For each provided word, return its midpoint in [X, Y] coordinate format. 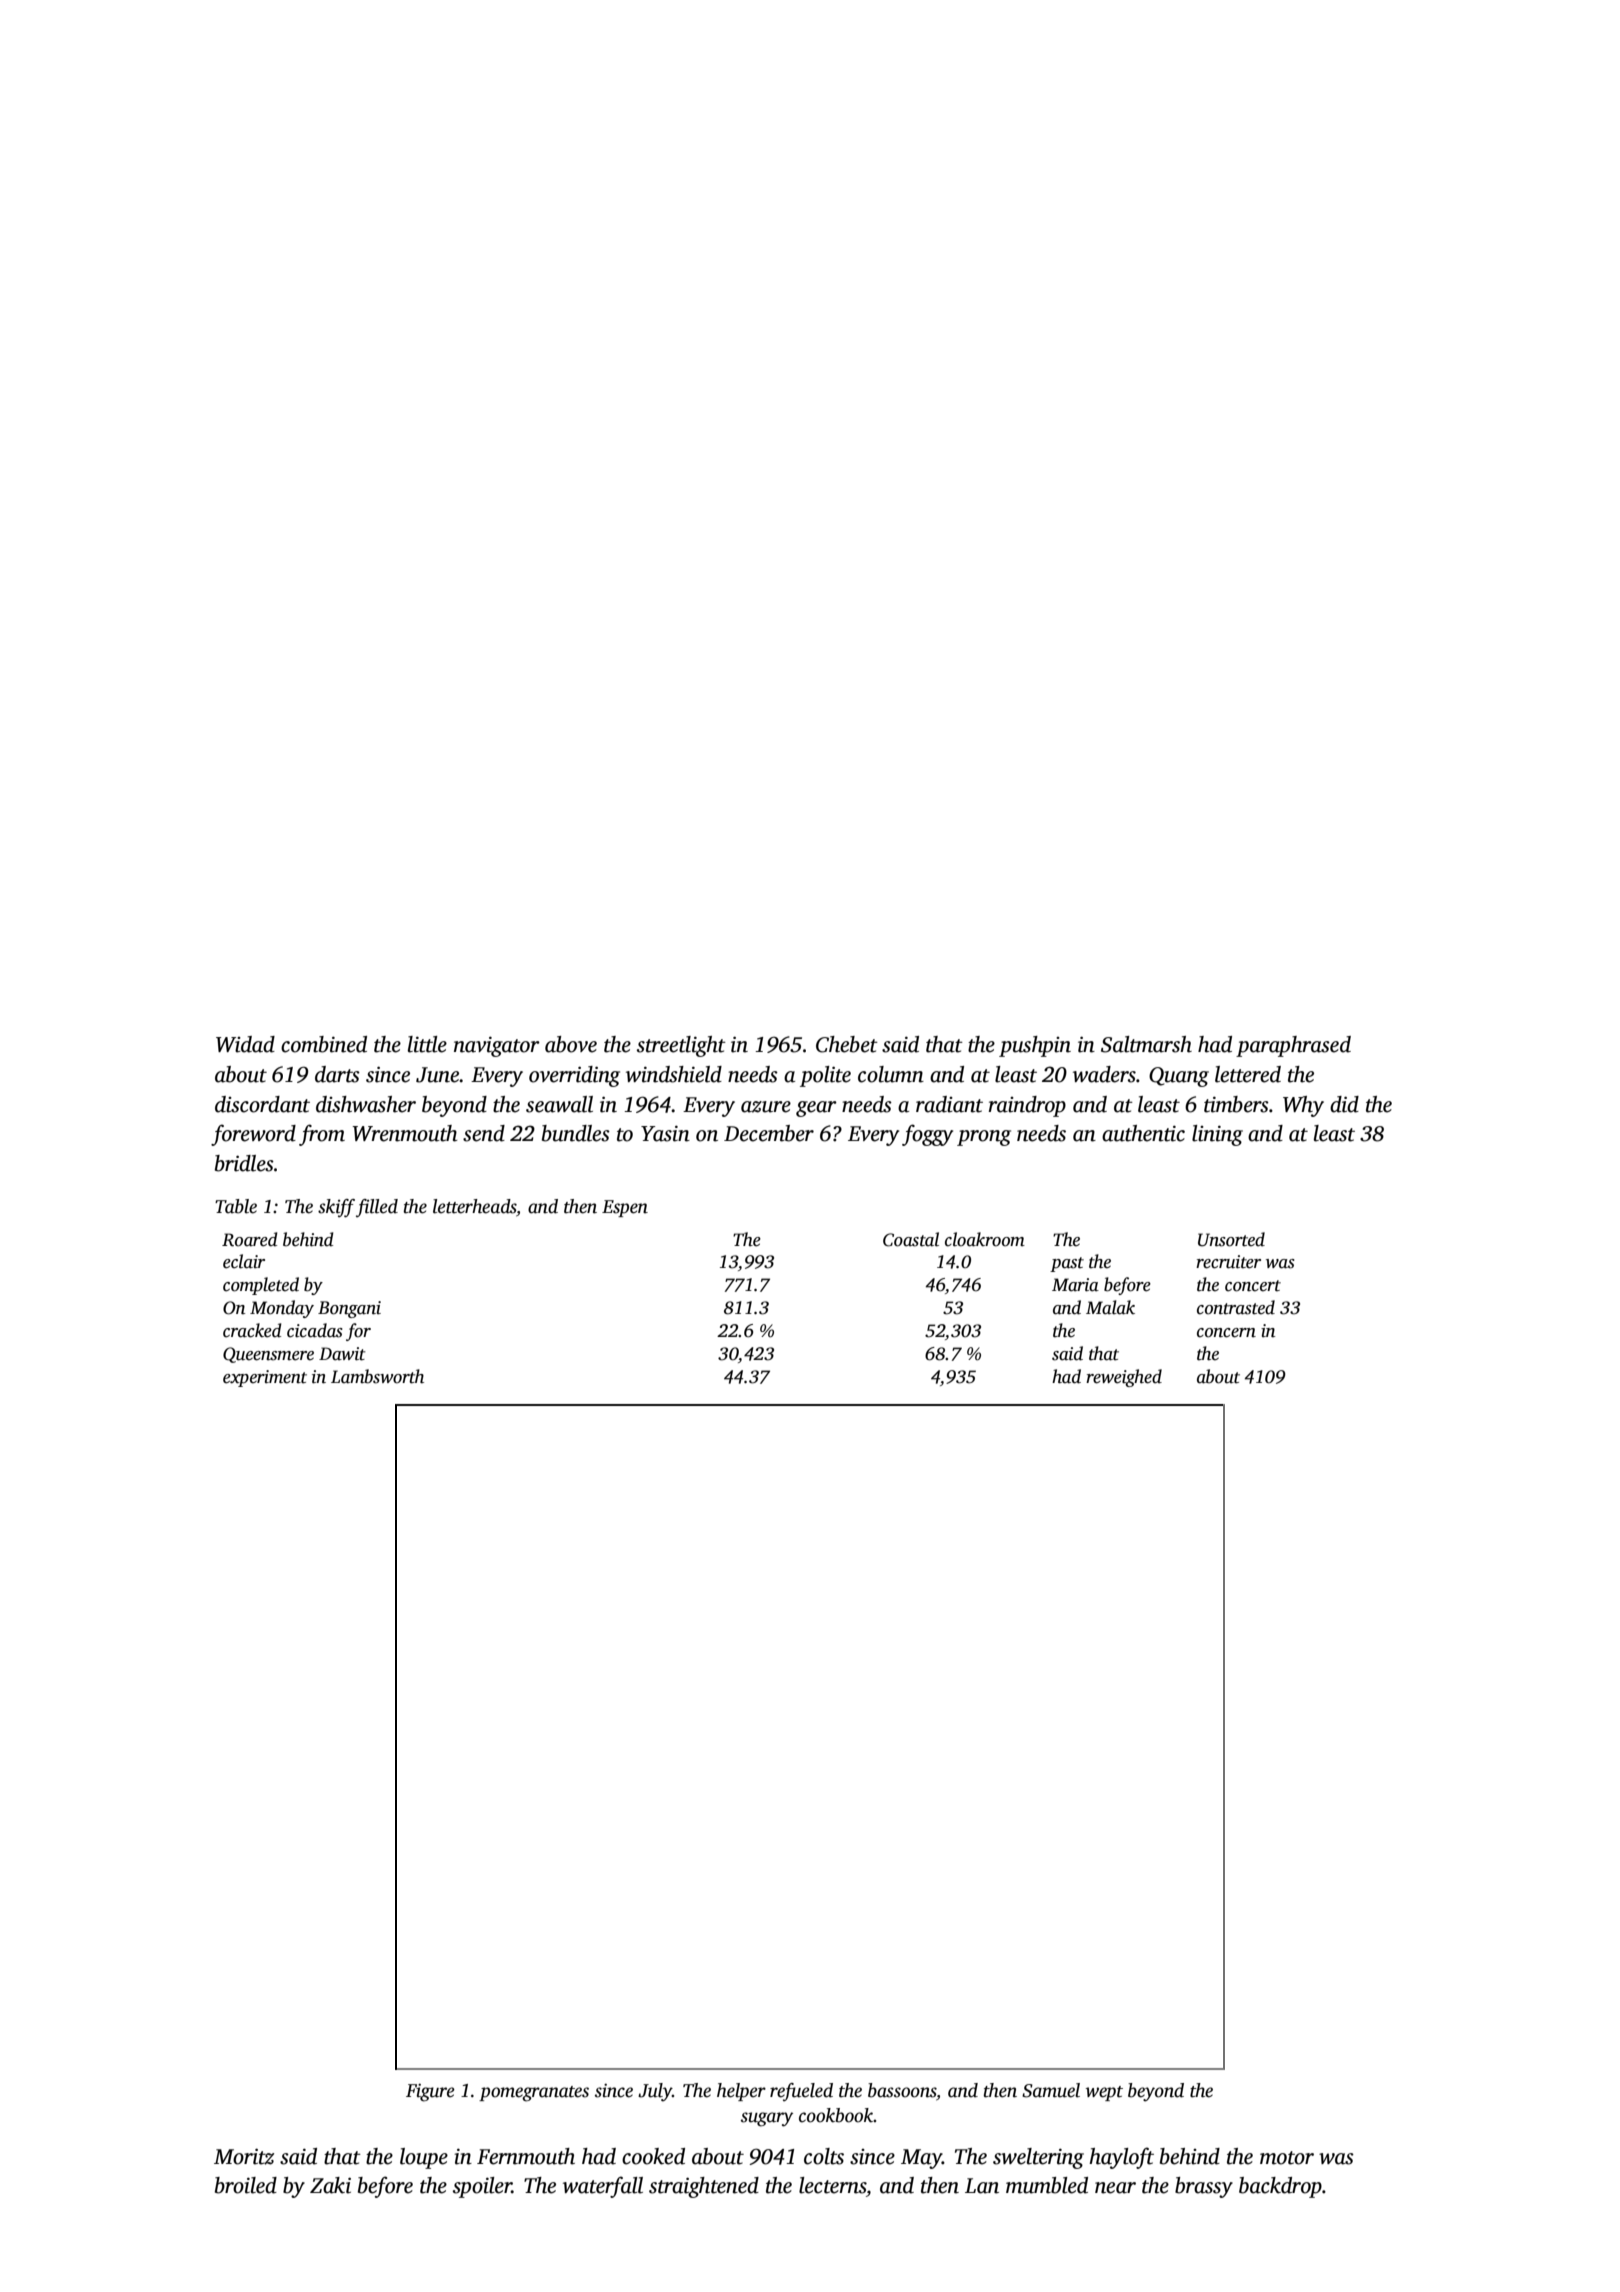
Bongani [349, 1309]
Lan [982, 2186]
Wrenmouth [404, 1133]
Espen [625, 1208]
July [655, 2092]
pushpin [1035, 1046]
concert [1253, 1286]
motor [1287, 2158]
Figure [430, 2092]
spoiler [482, 2187]
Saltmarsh [1146, 1044]
